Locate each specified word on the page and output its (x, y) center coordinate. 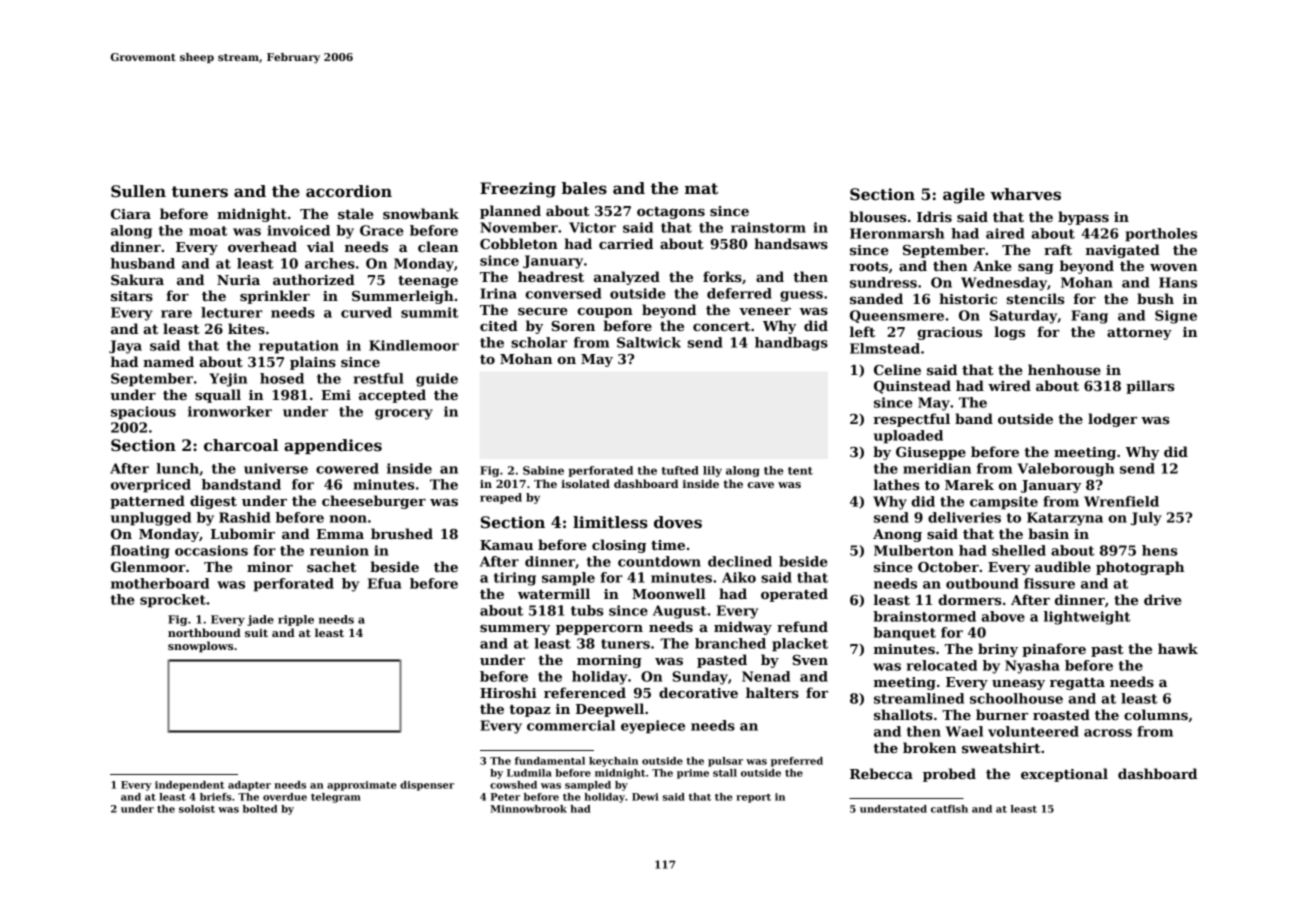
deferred (739, 293)
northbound (204, 632)
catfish (949, 809)
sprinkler (275, 297)
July (1146, 519)
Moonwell (669, 593)
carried (626, 243)
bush (1155, 298)
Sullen (138, 191)
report (753, 798)
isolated (585, 483)
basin (1048, 533)
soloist (197, 809)
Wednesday (1004, 284)
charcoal (241, 445)
